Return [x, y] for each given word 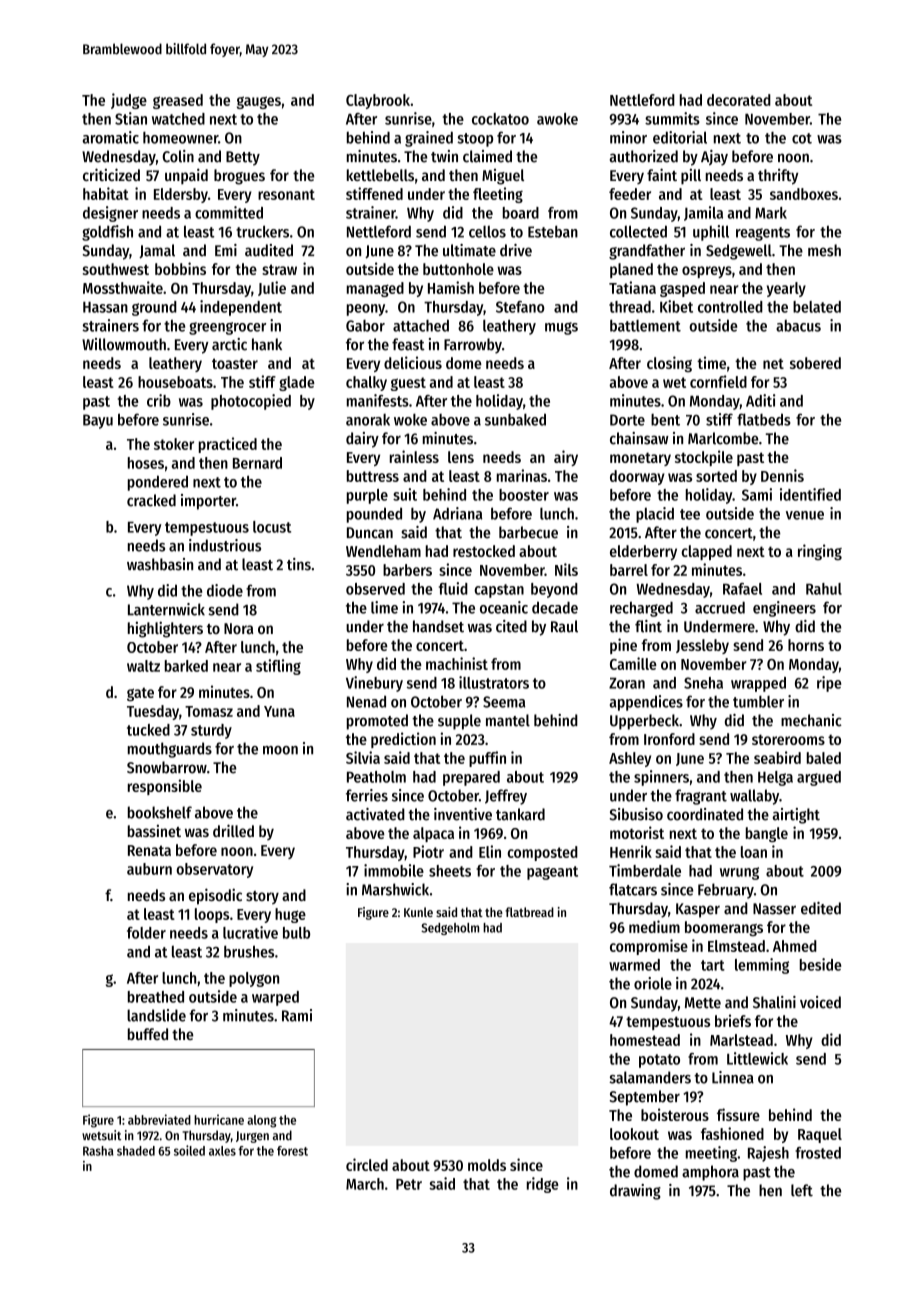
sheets [450, 871]
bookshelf [160, 812]
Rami [297, 1015]
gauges [259, 102]
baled [824, 758]
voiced [820, 1002]
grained [429, 139]
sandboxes [804, 194]
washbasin [160, 564]
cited [511, 626]
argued [819, 778]
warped [275, 998]
